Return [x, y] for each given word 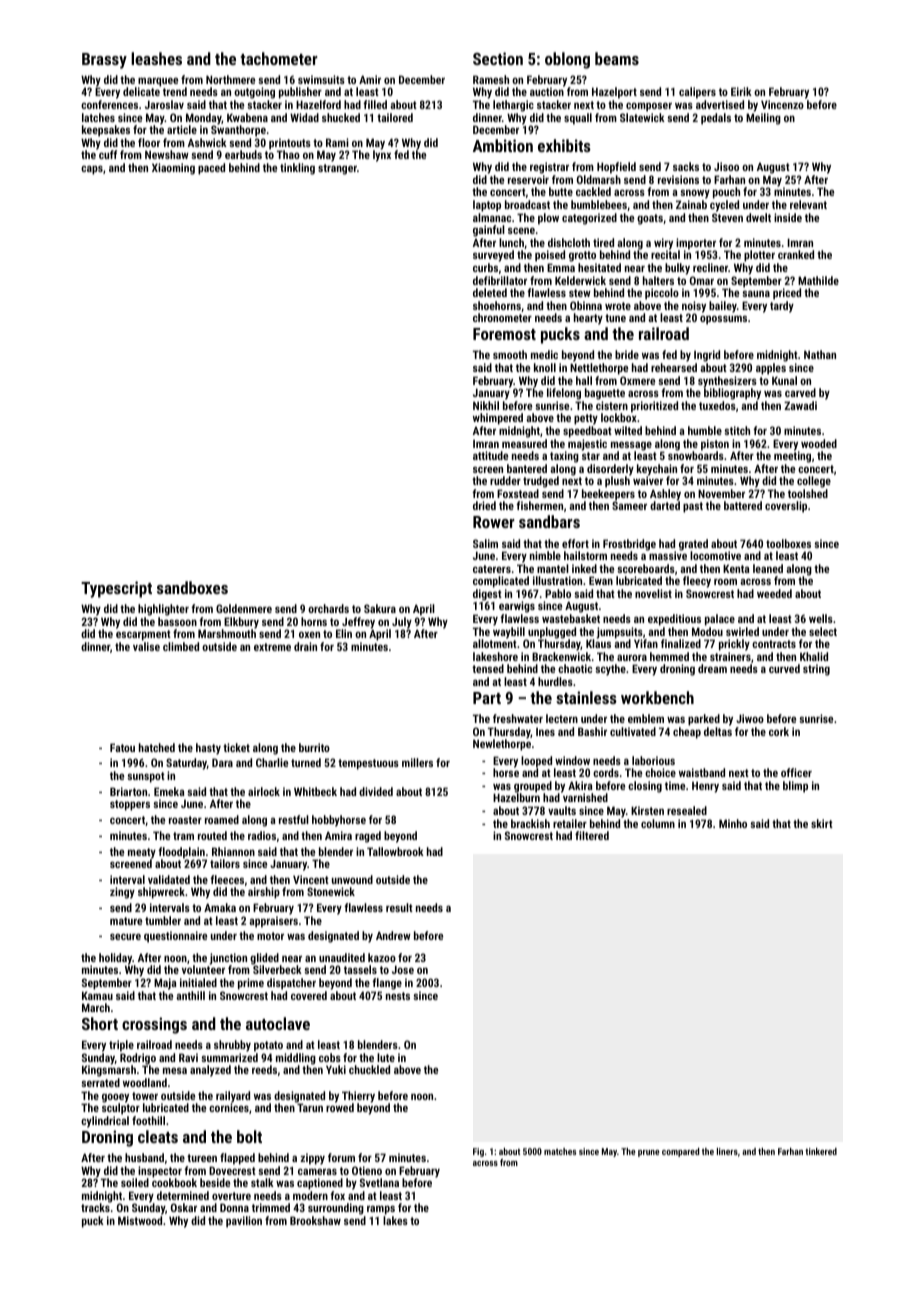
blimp [795, 787]
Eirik [741, 91]
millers [417, 762]
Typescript [116, 589]
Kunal [784, 380]
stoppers [130, 805]
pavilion [244, 1222]
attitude [490, 455]
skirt [822, 823]
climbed [181, 646]
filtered [592, 835]
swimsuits [321, 79]
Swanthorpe [238, 131]
